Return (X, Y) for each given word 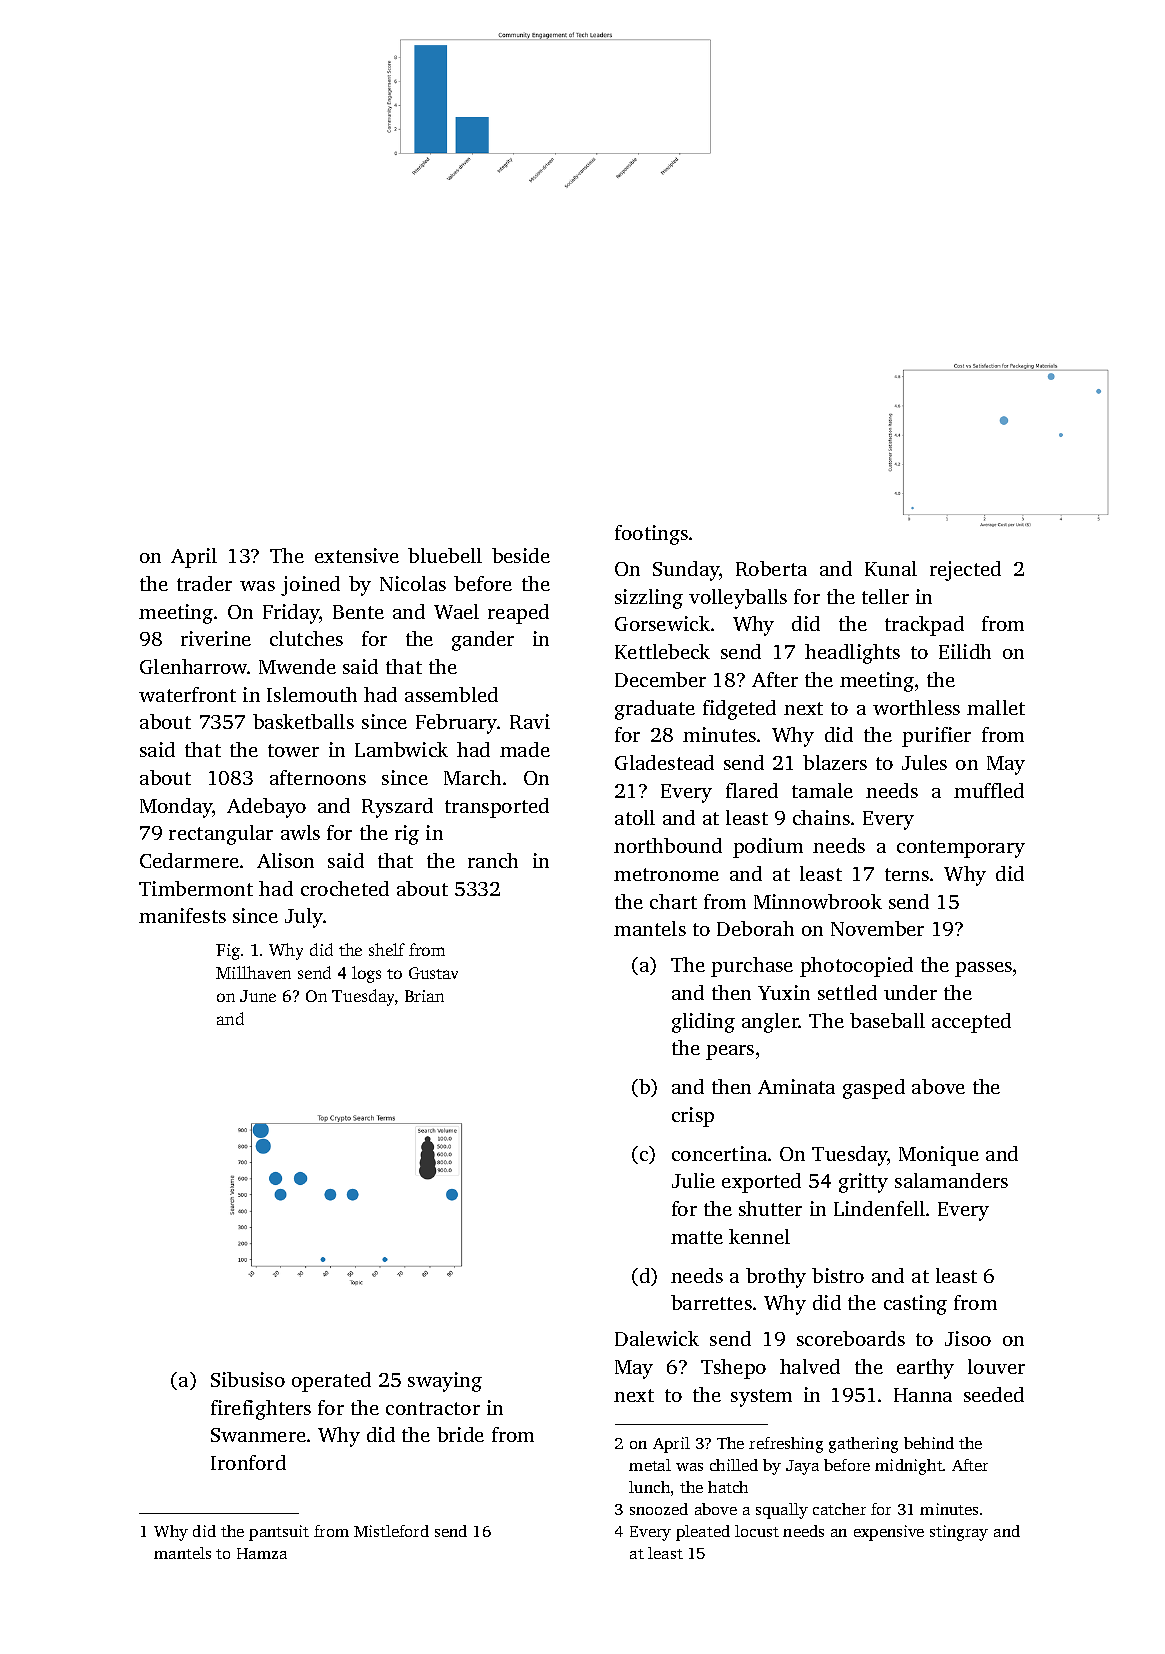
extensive (357, 555)
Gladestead (664, 762)
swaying (445, 1382)
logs (366, 974)
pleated (703, 1533)
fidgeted (739, 710)
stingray (959, 1533)
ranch (493, 860)
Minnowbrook (818, 901)
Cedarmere (189, 860)
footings (651, 535)
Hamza (262, 1553)
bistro (838, 1275)
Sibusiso (248, 1379)
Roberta (771, 568)
